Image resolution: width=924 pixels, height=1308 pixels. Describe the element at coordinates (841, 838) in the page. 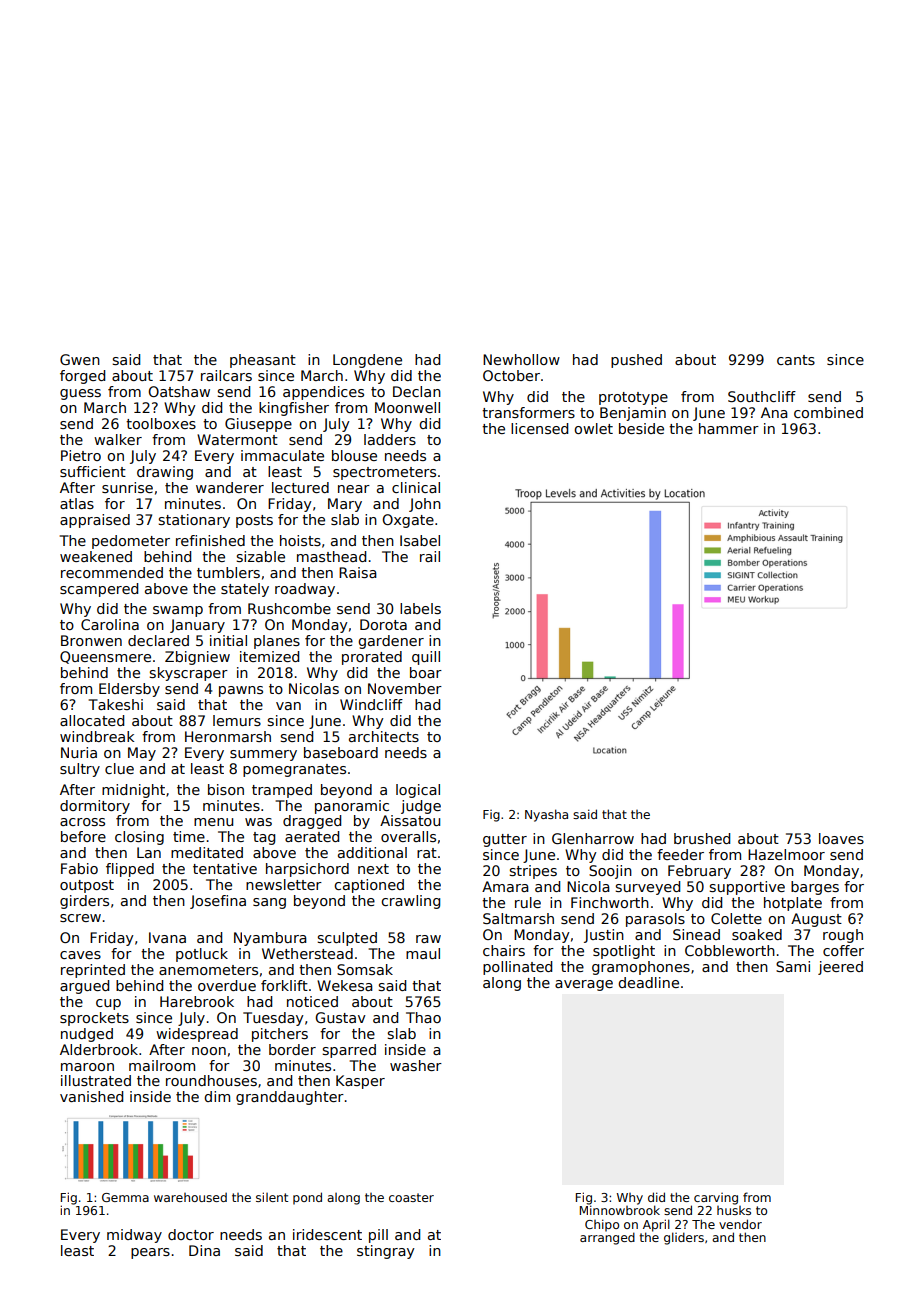

I see `loaves` at that location.
